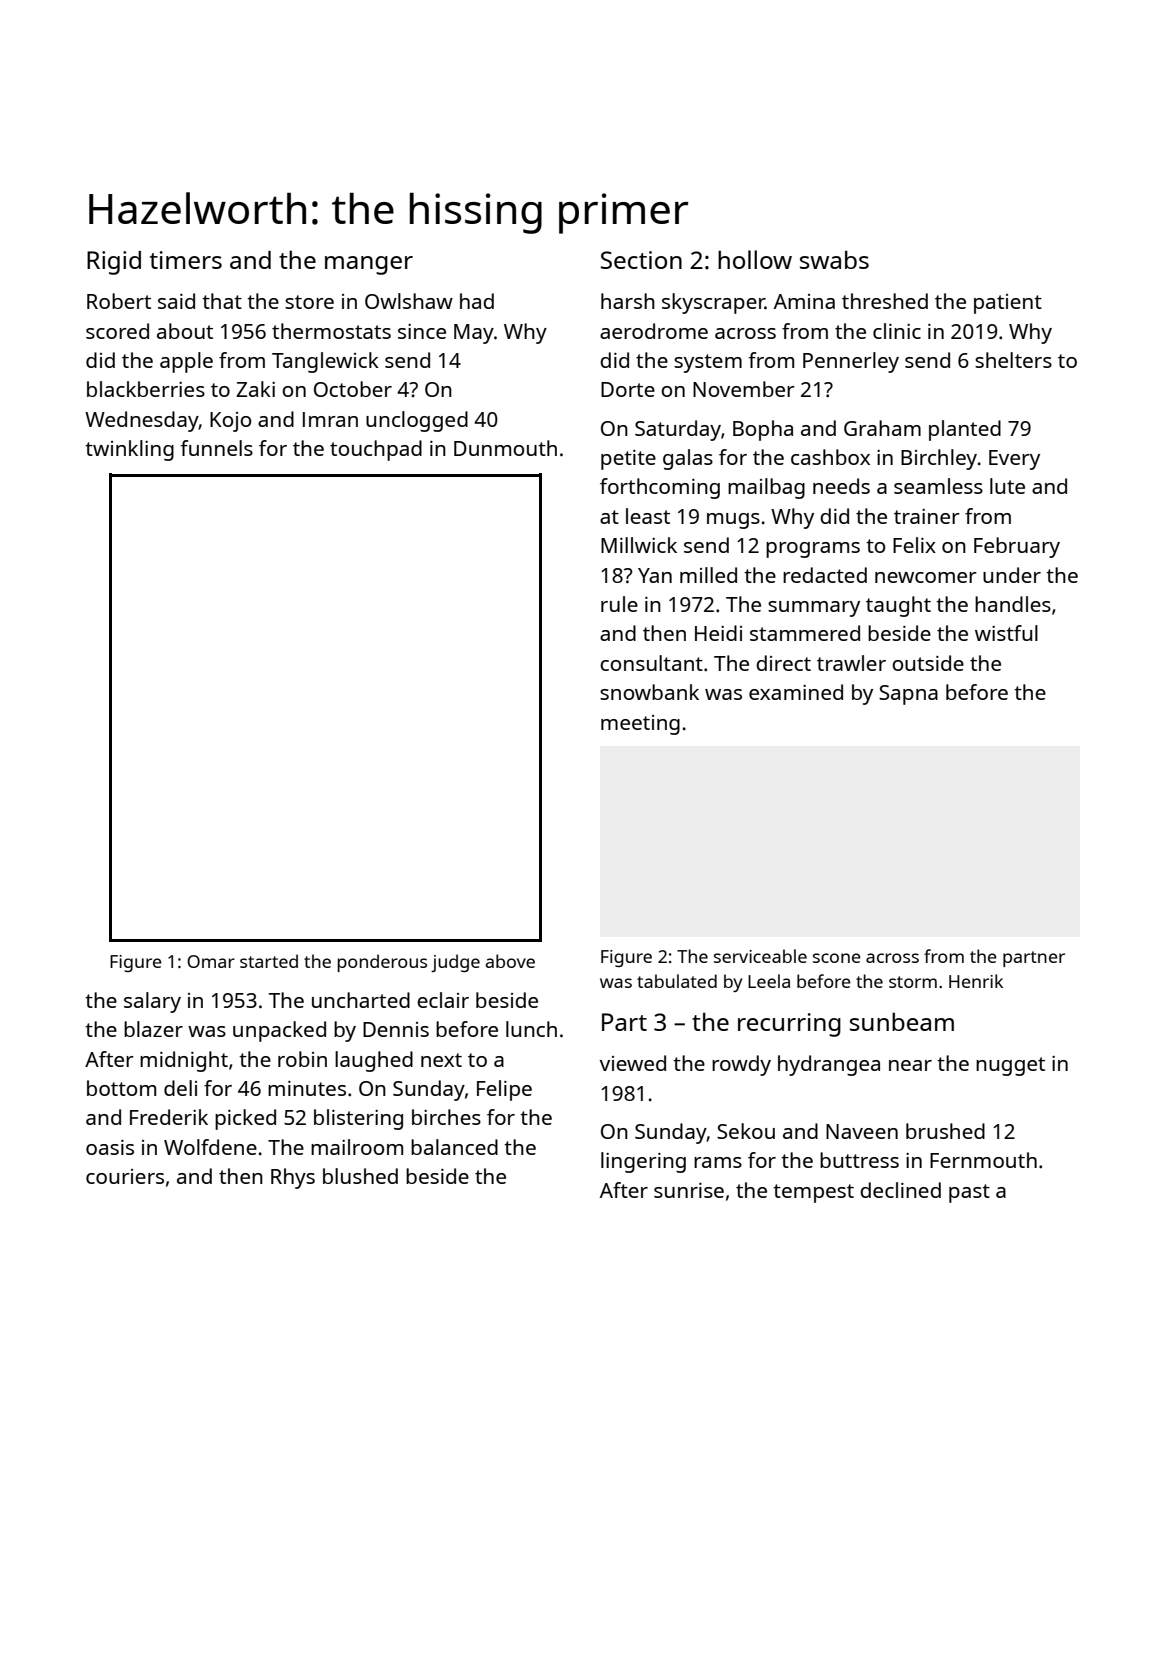  I want to click on system, so click(708, 363).
